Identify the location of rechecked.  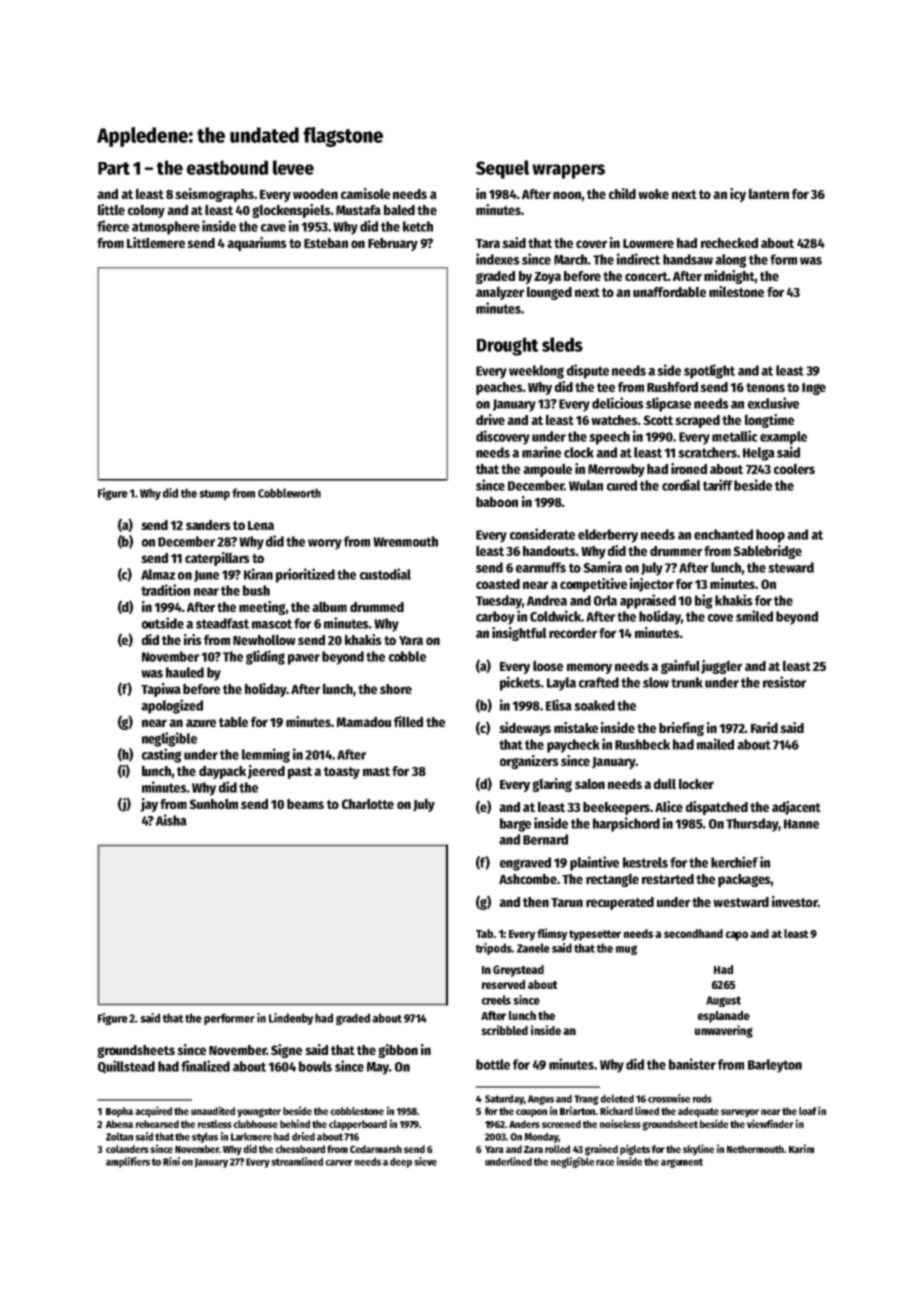
(729, 243).
